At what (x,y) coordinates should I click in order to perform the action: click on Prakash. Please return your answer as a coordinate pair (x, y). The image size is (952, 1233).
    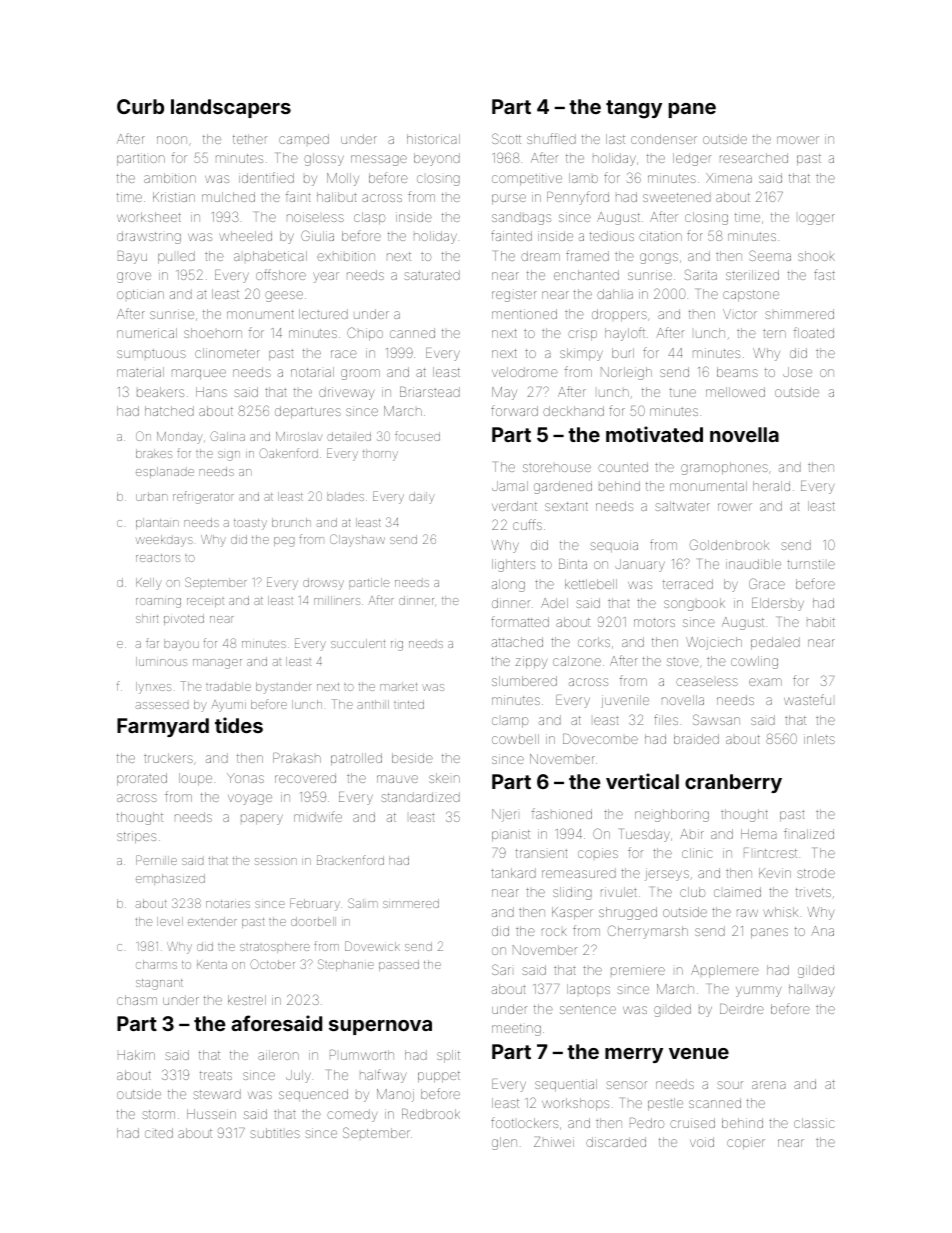
    Looking at the image, I should click on (297, 758).
